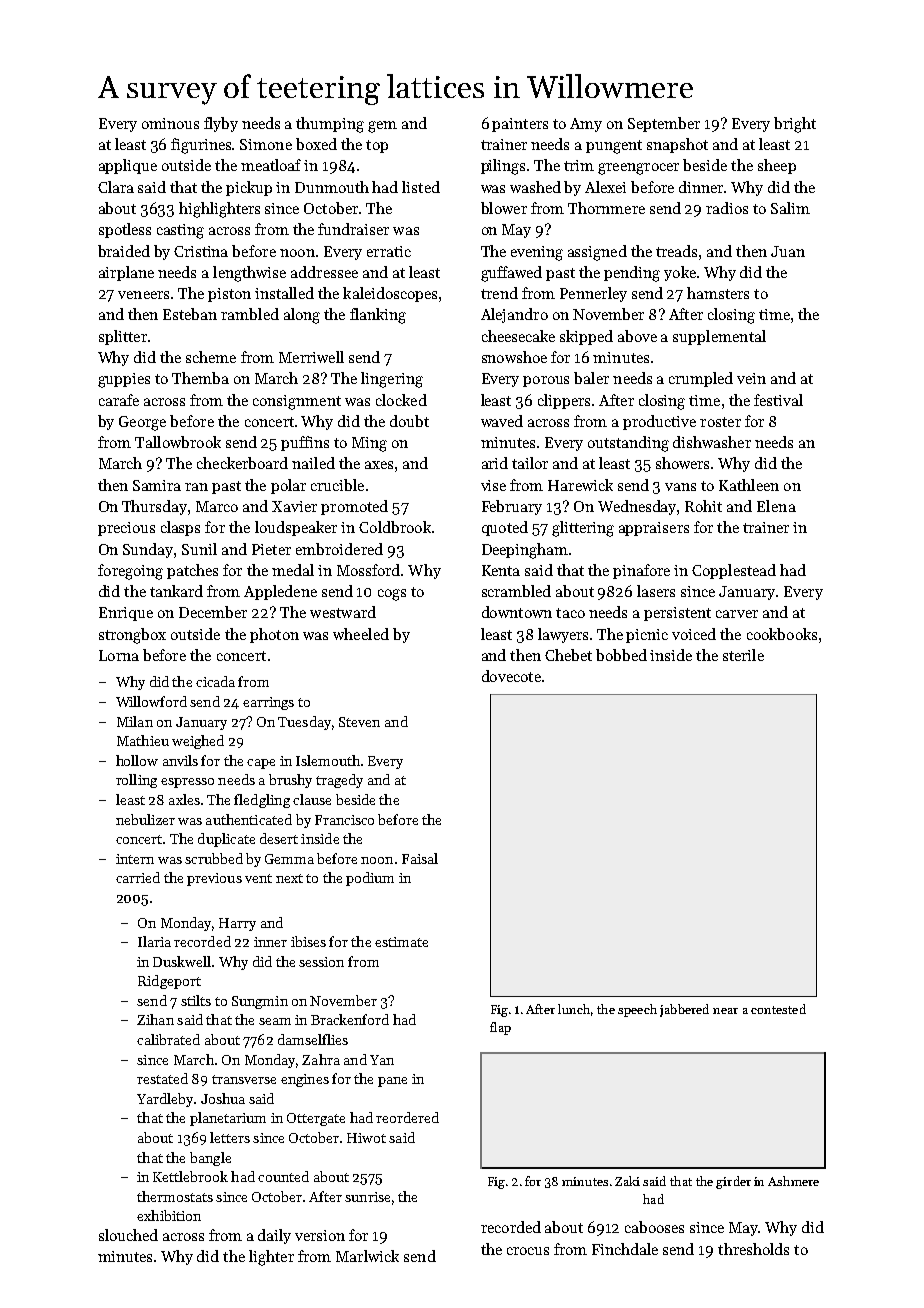  I want to click on Willowford, so click(151, 701).
